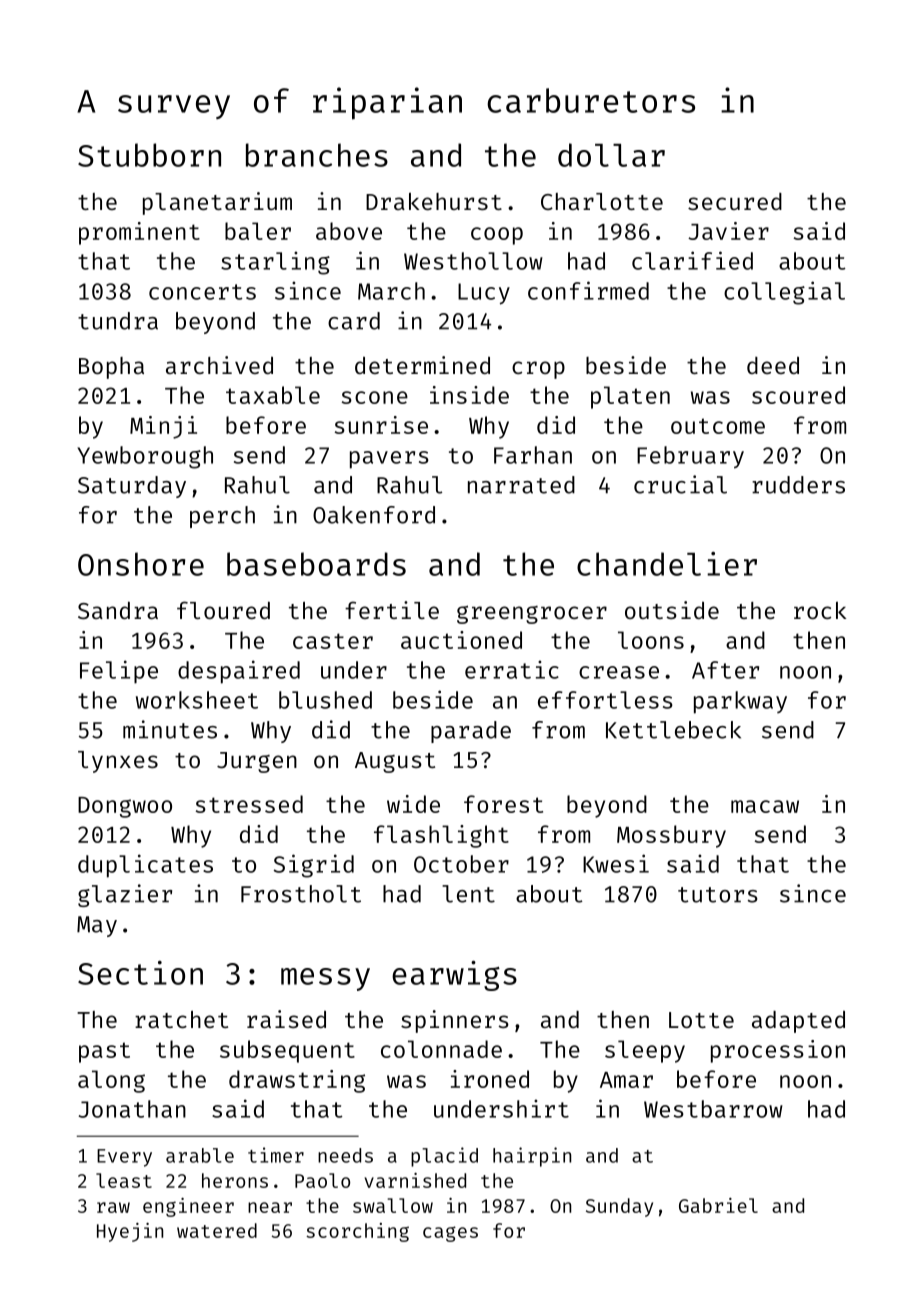  I want to click on Onshore, so click(141, 564).
